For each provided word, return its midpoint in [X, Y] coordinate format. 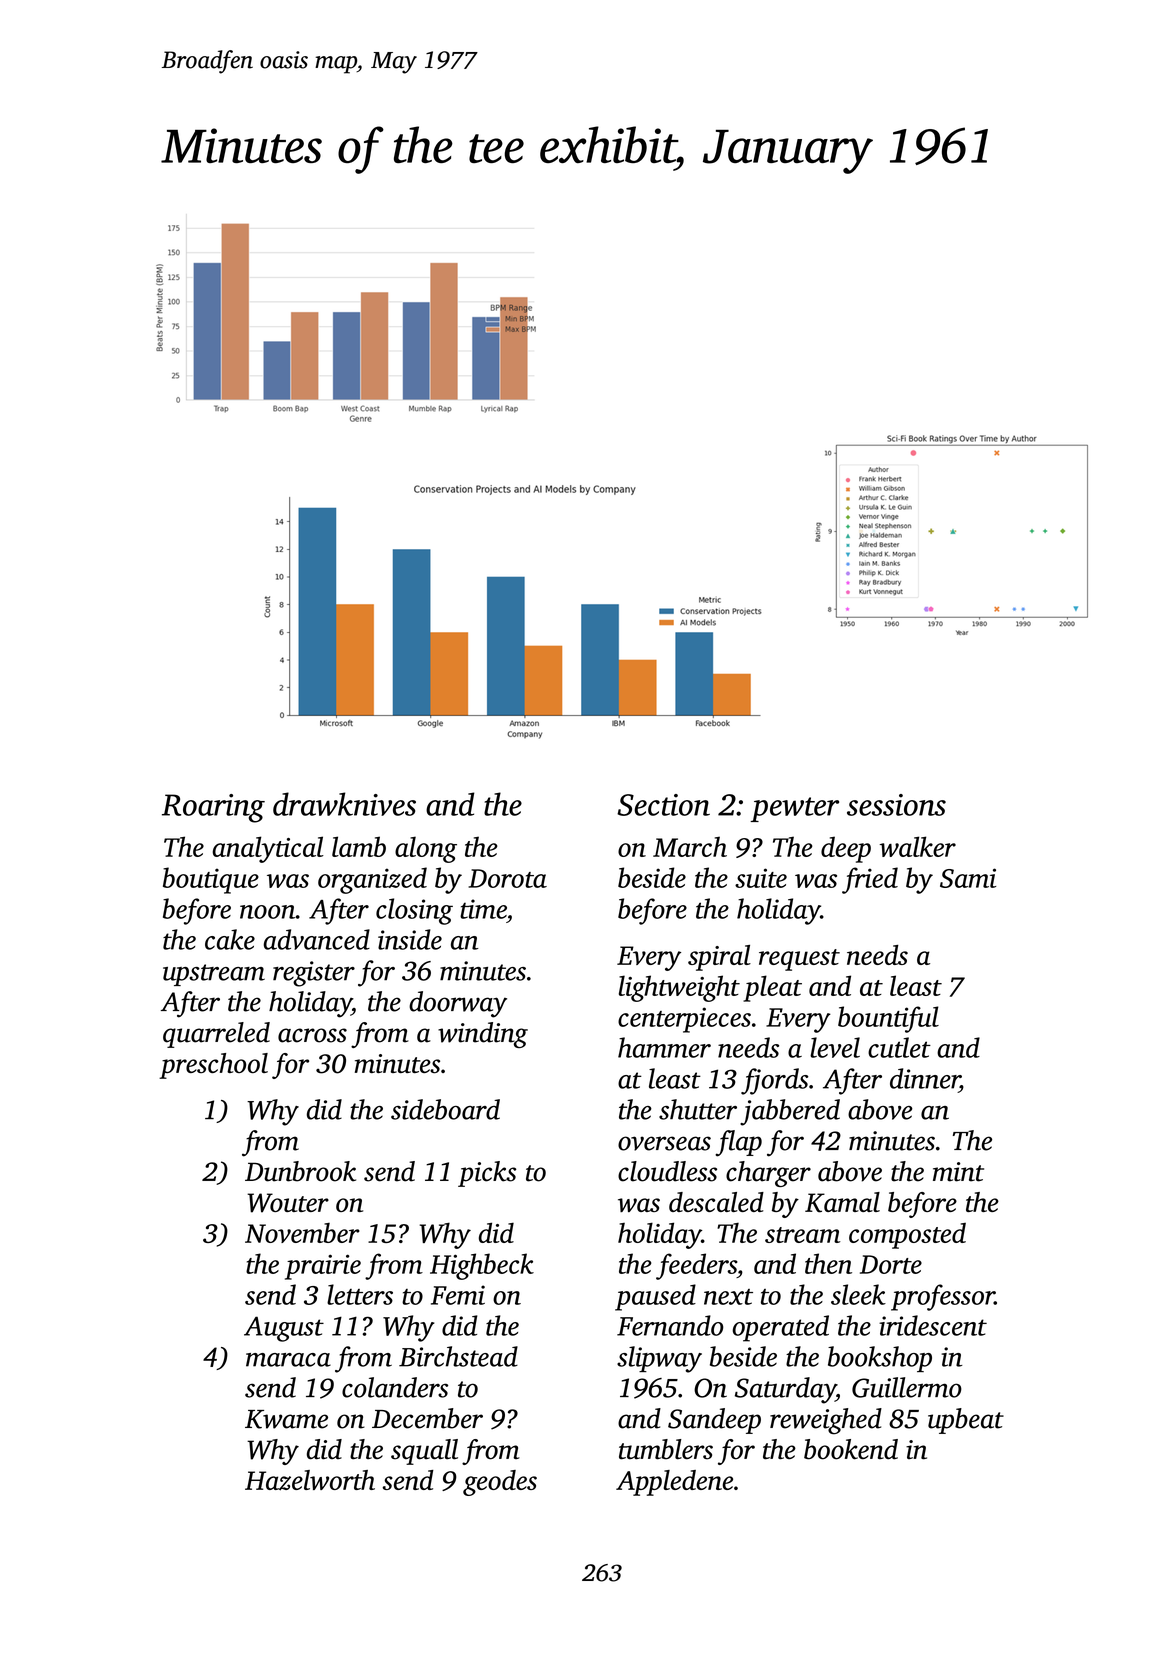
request [799, 960]
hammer [664, 1047]
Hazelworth [310, 1480]
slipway [659, 1359]
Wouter [288, 1203]
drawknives [344, 804]
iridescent [933, 1325]
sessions [896, 805]
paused [655, 1297]
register [314, 974]
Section [663, 805]
